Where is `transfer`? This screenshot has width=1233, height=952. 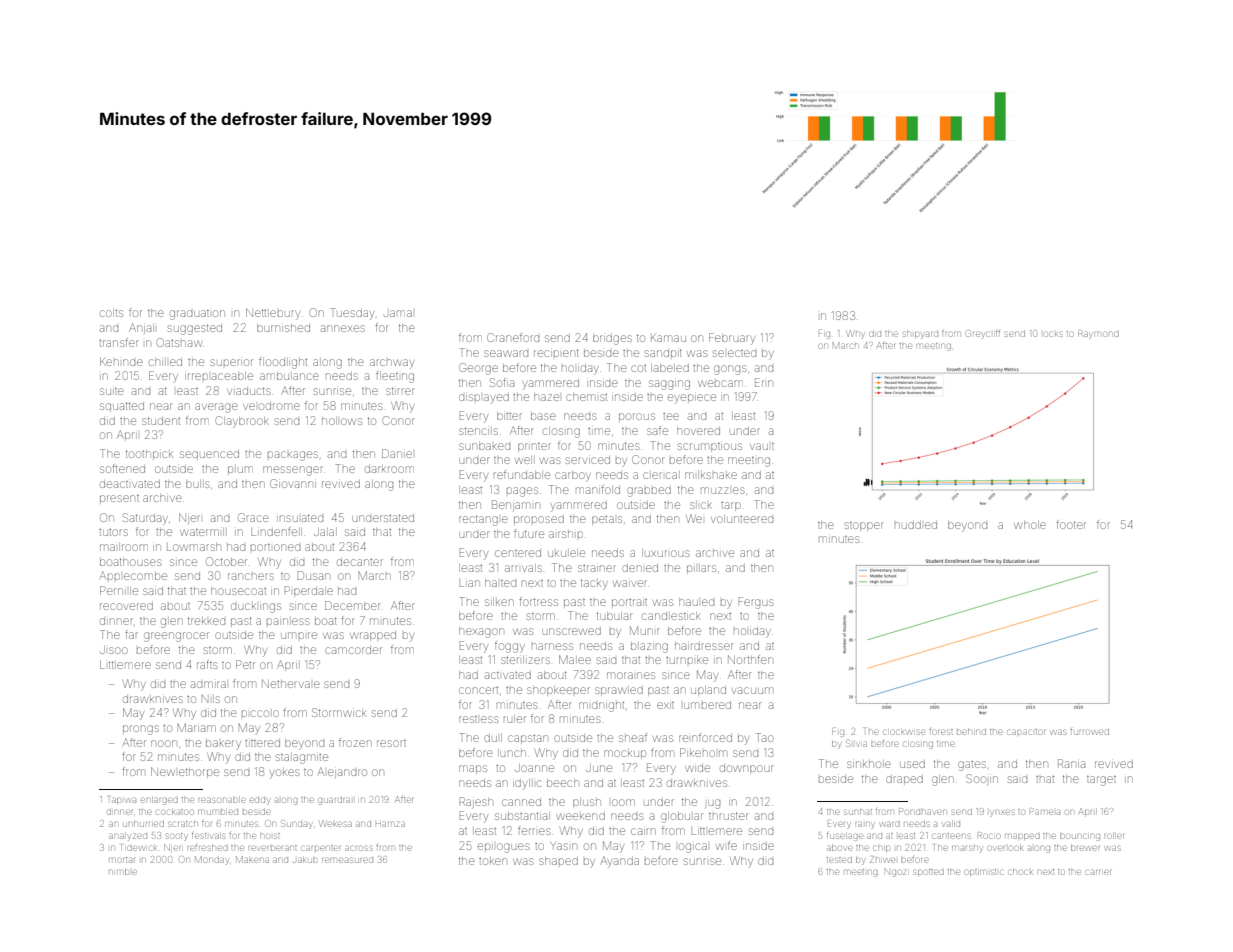 transfer is located at coordinates (119, 342).
